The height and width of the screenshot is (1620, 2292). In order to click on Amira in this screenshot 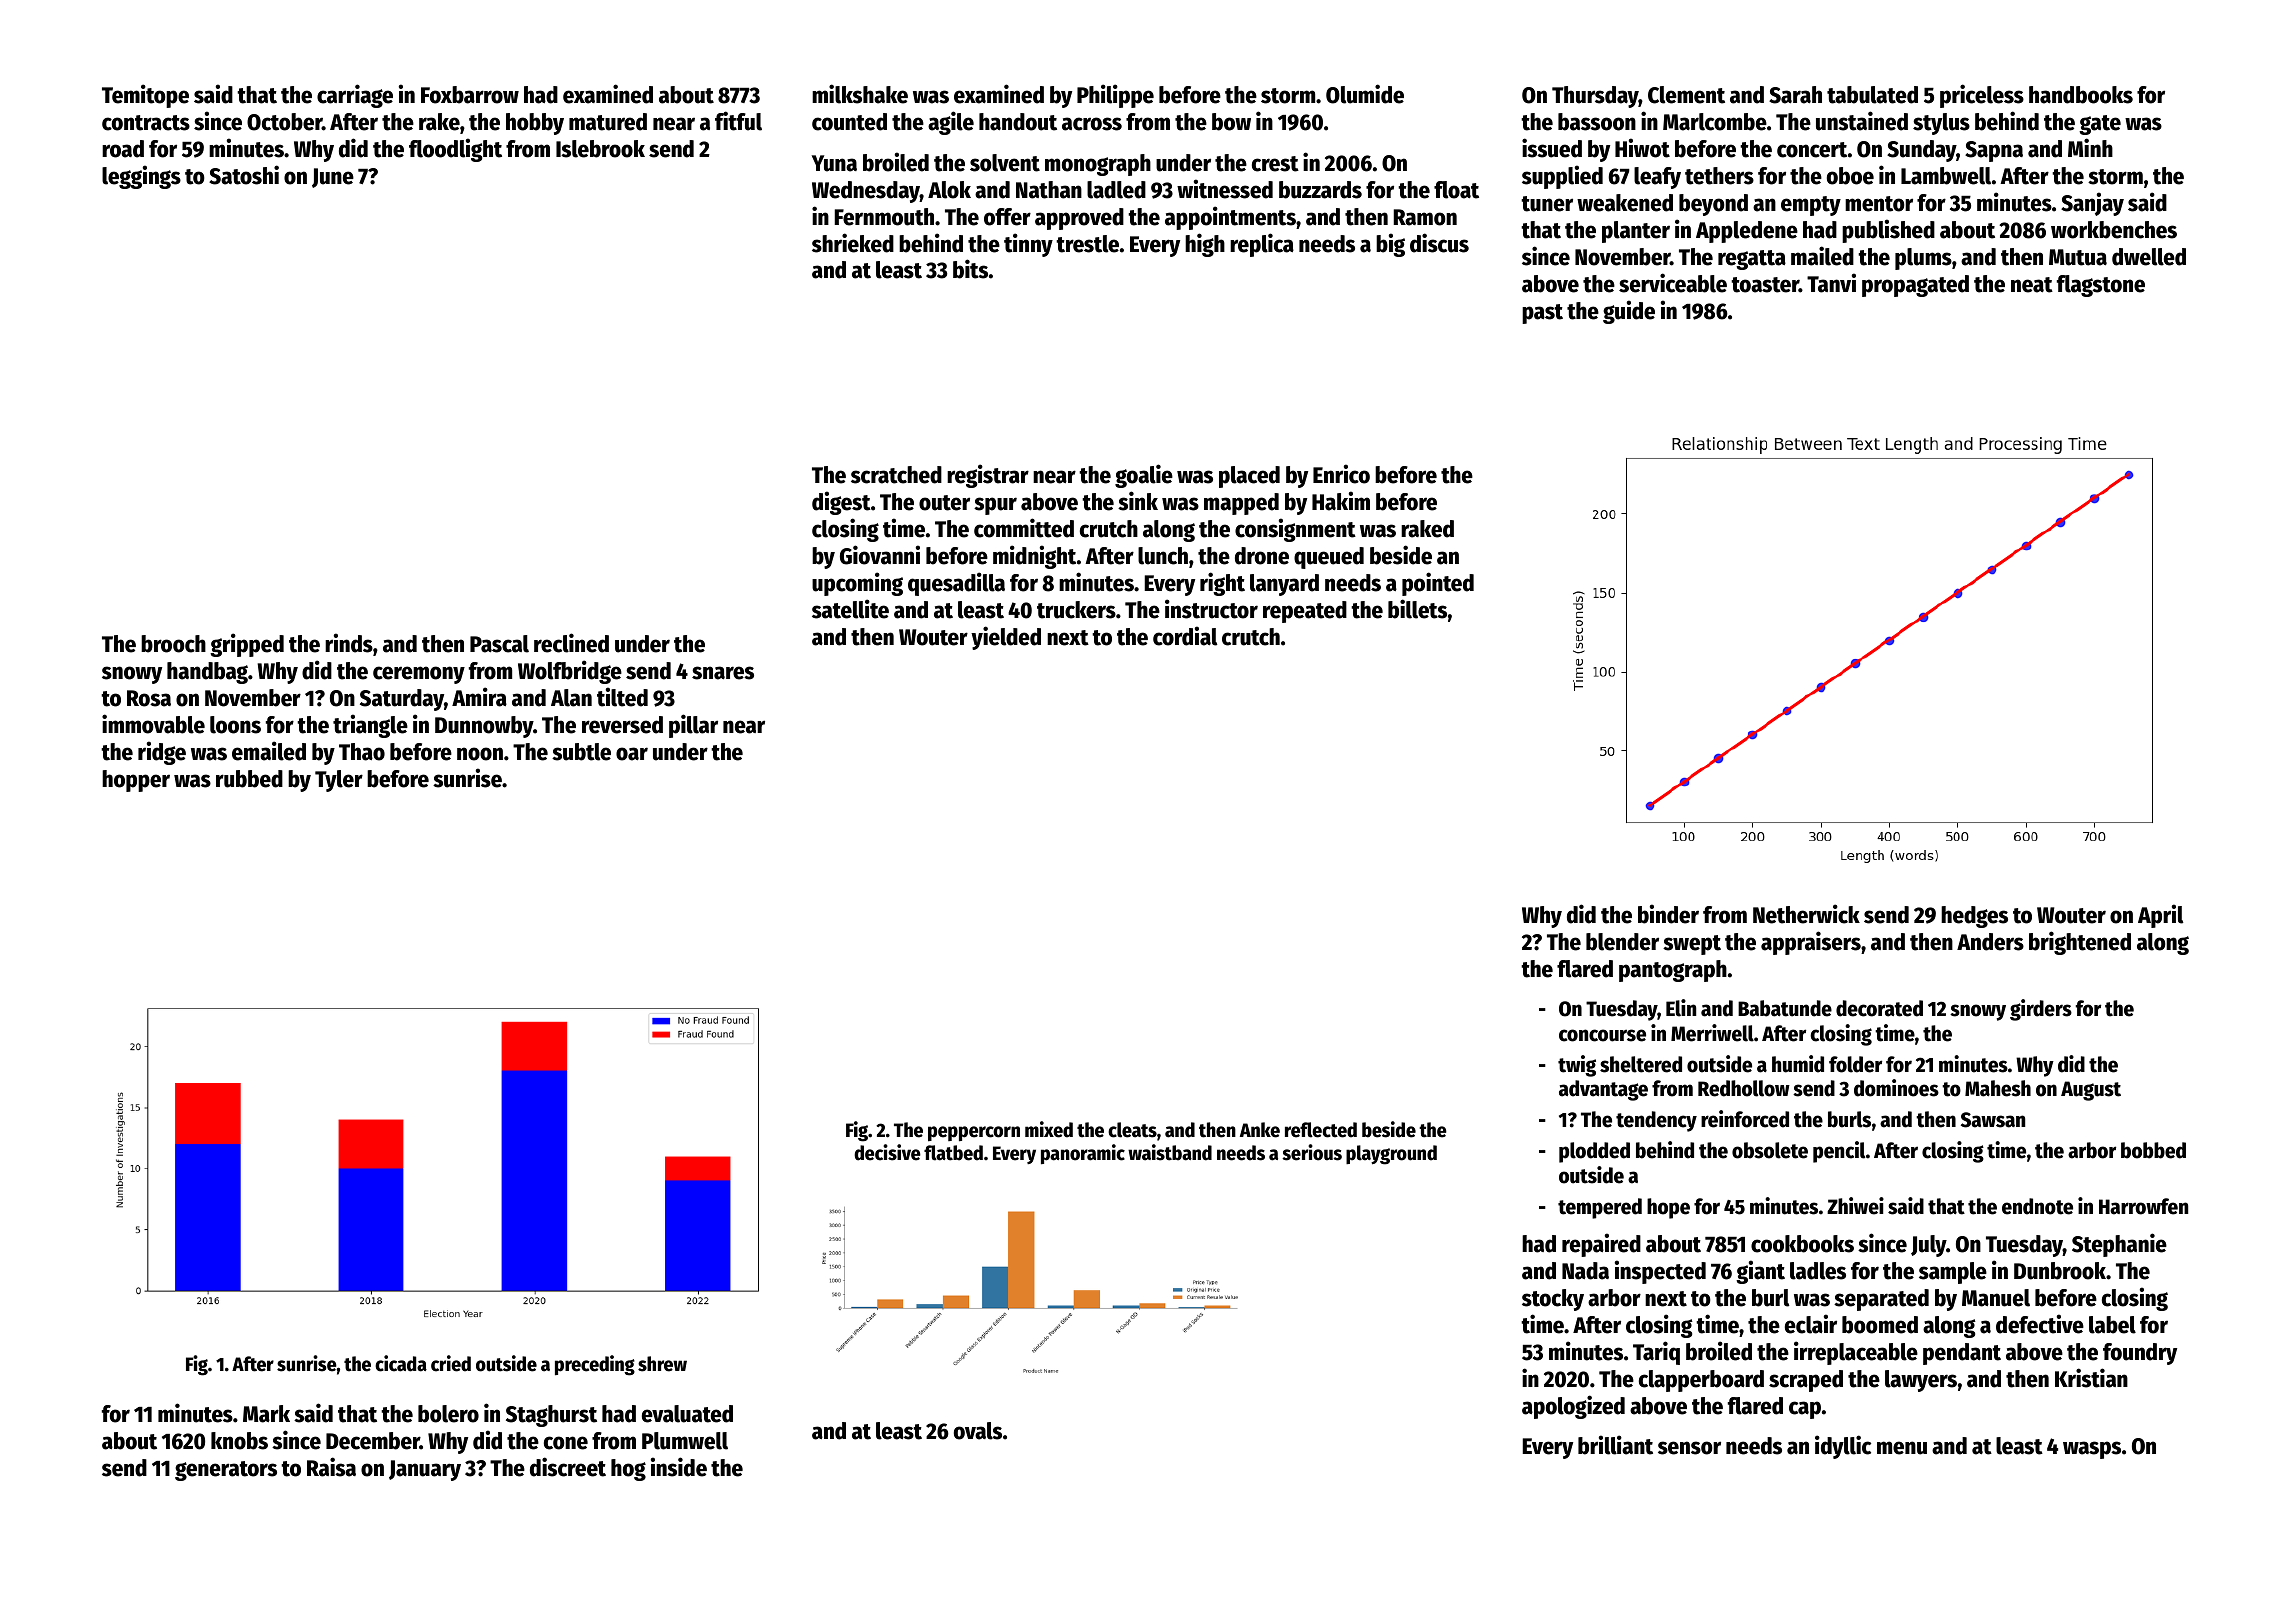, I will do `click(479, 697)`.
